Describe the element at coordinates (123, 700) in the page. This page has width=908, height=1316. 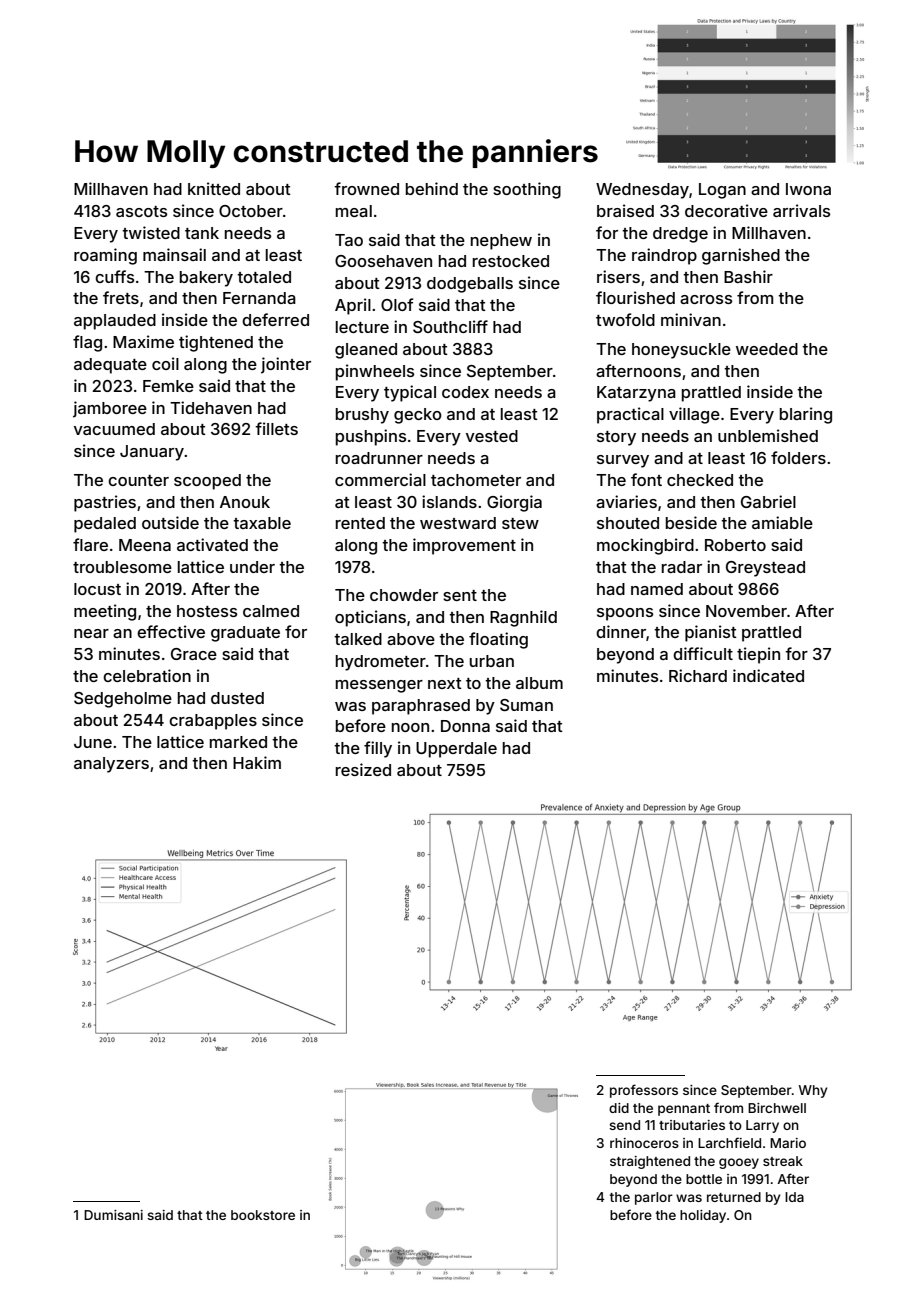
I see `Sedgeholme` at that location.
